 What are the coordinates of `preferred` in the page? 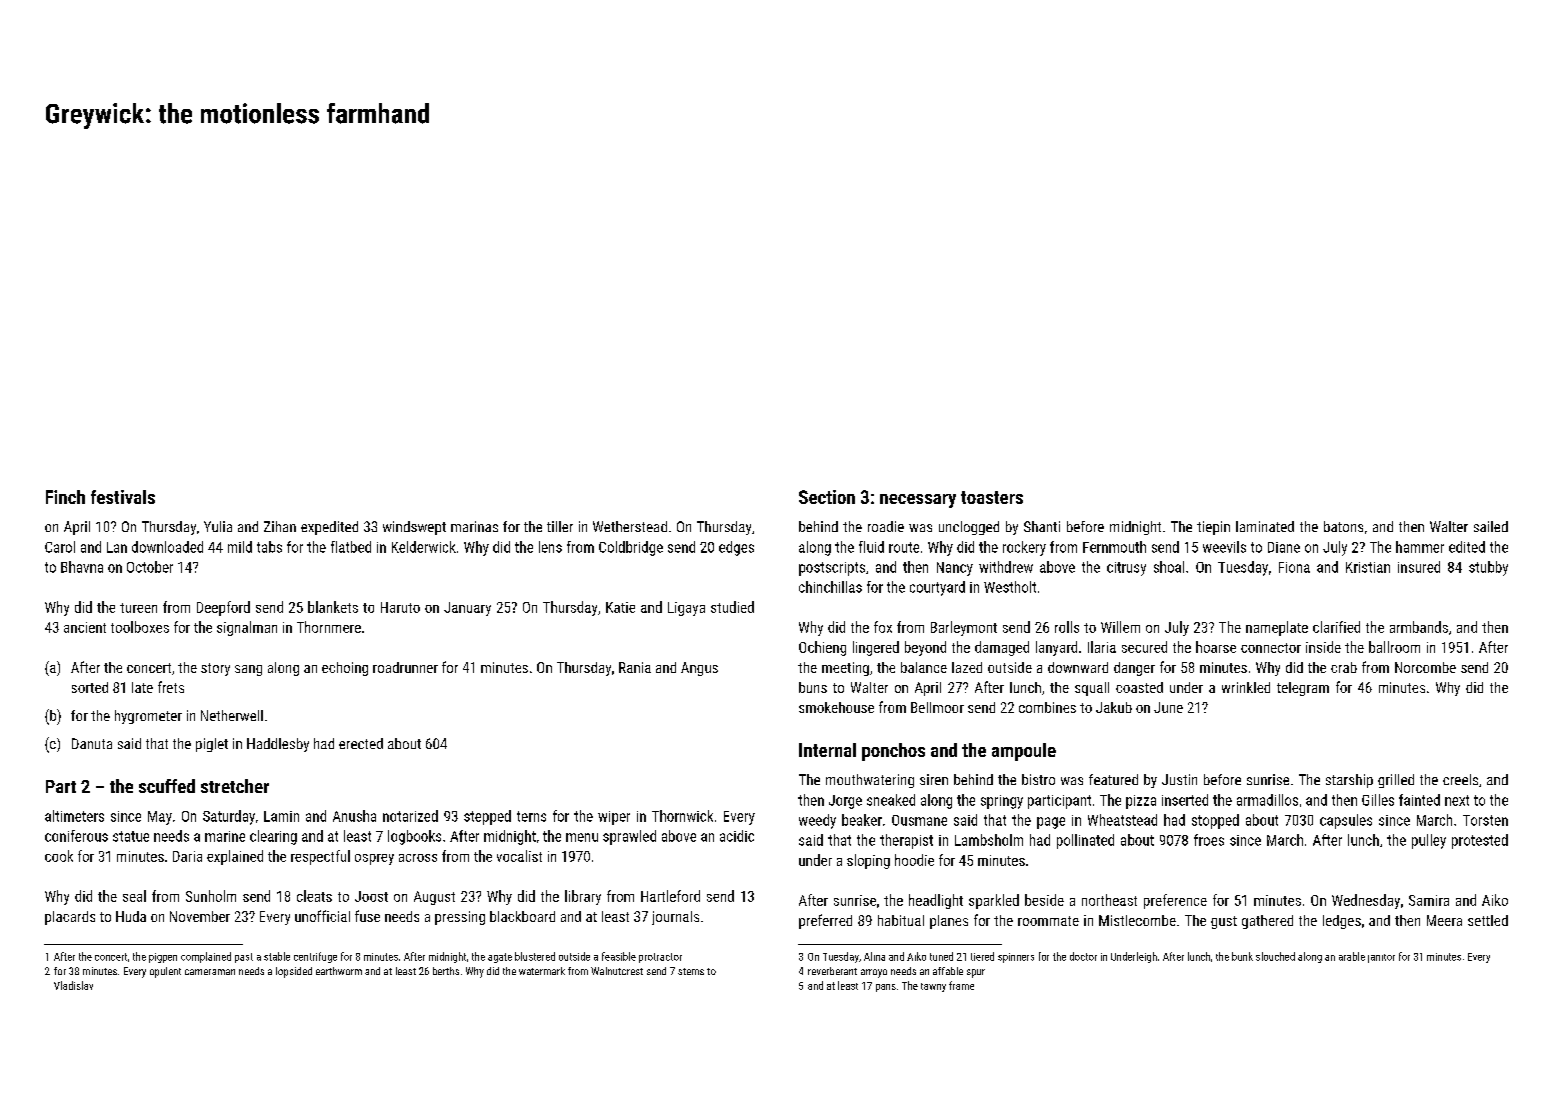 It's located at (825, 921).
